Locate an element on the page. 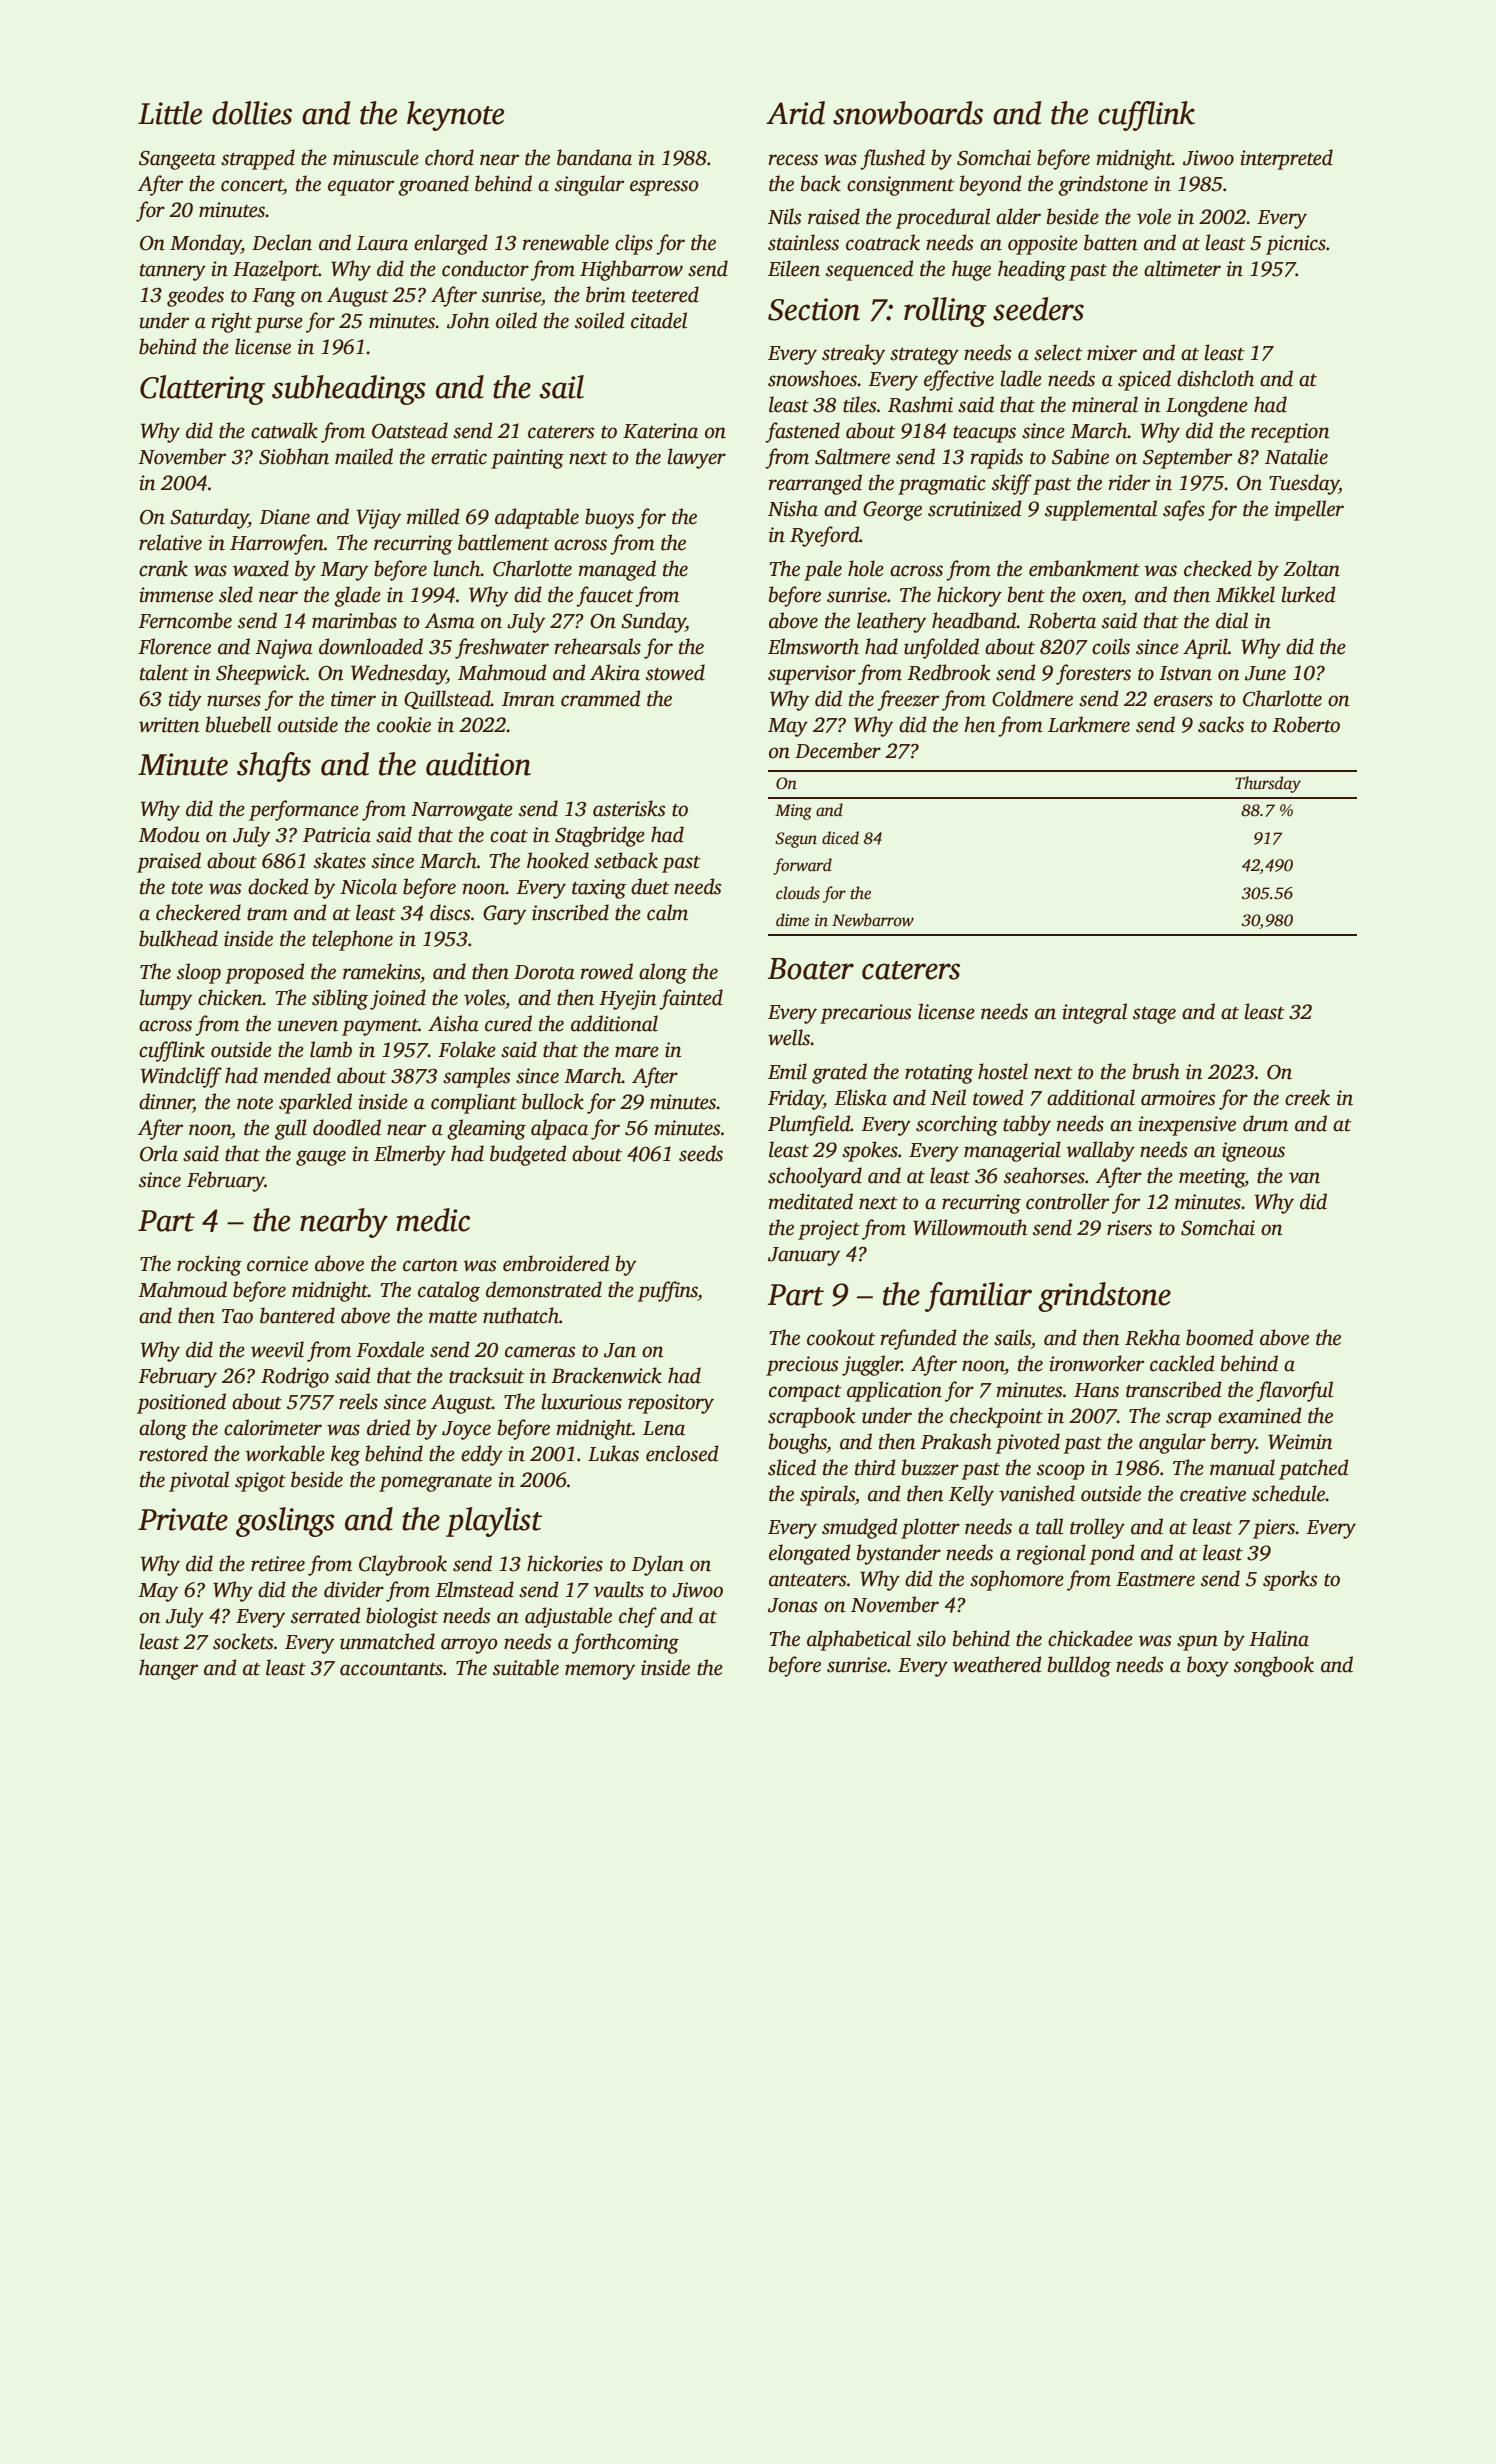 The width and height of the document is (1496, 2464). songbook is located at coordinates (1274, 1666).
